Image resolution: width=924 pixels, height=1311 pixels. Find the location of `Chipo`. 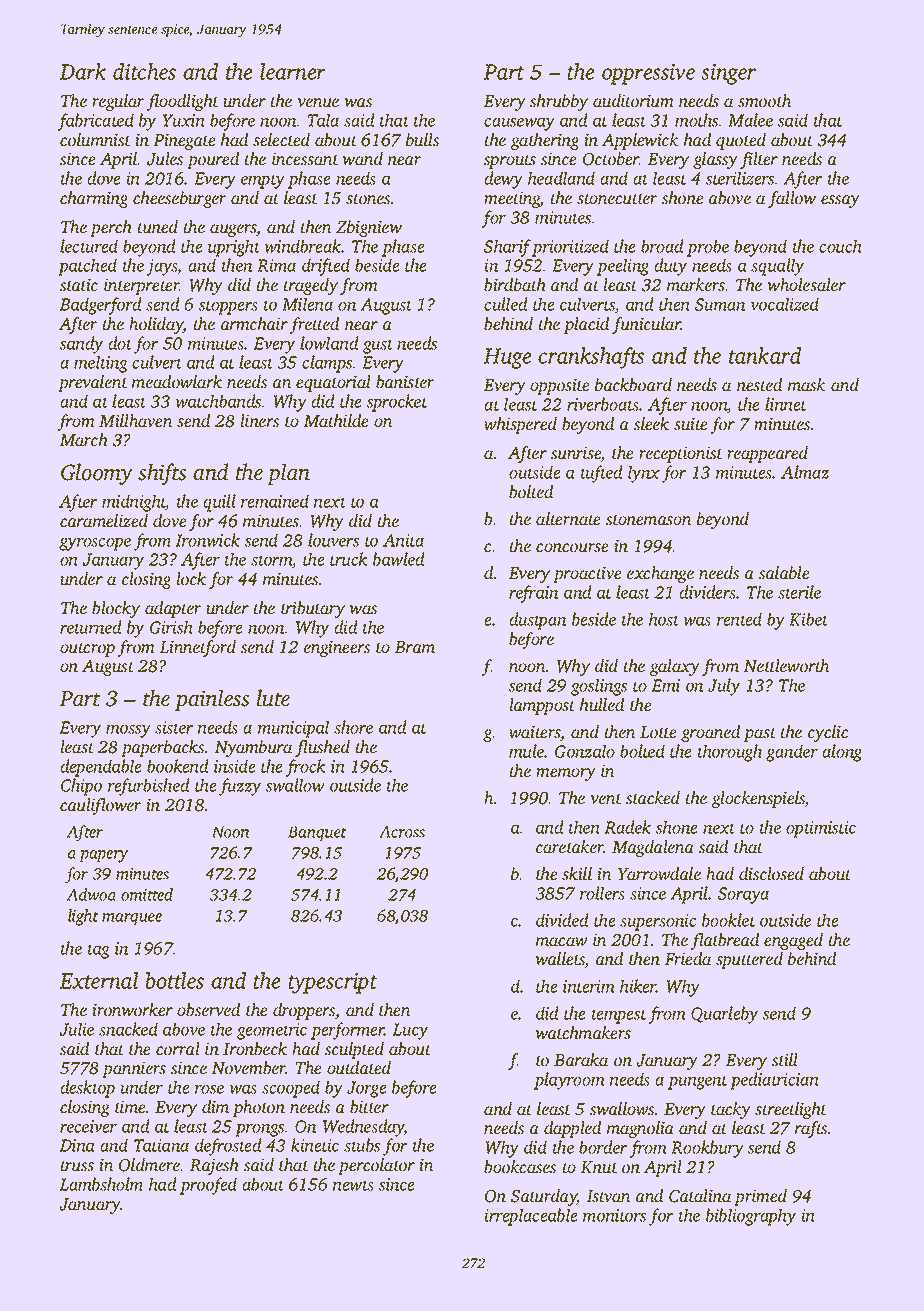

Chipo is located at coordinates (81, 787).
